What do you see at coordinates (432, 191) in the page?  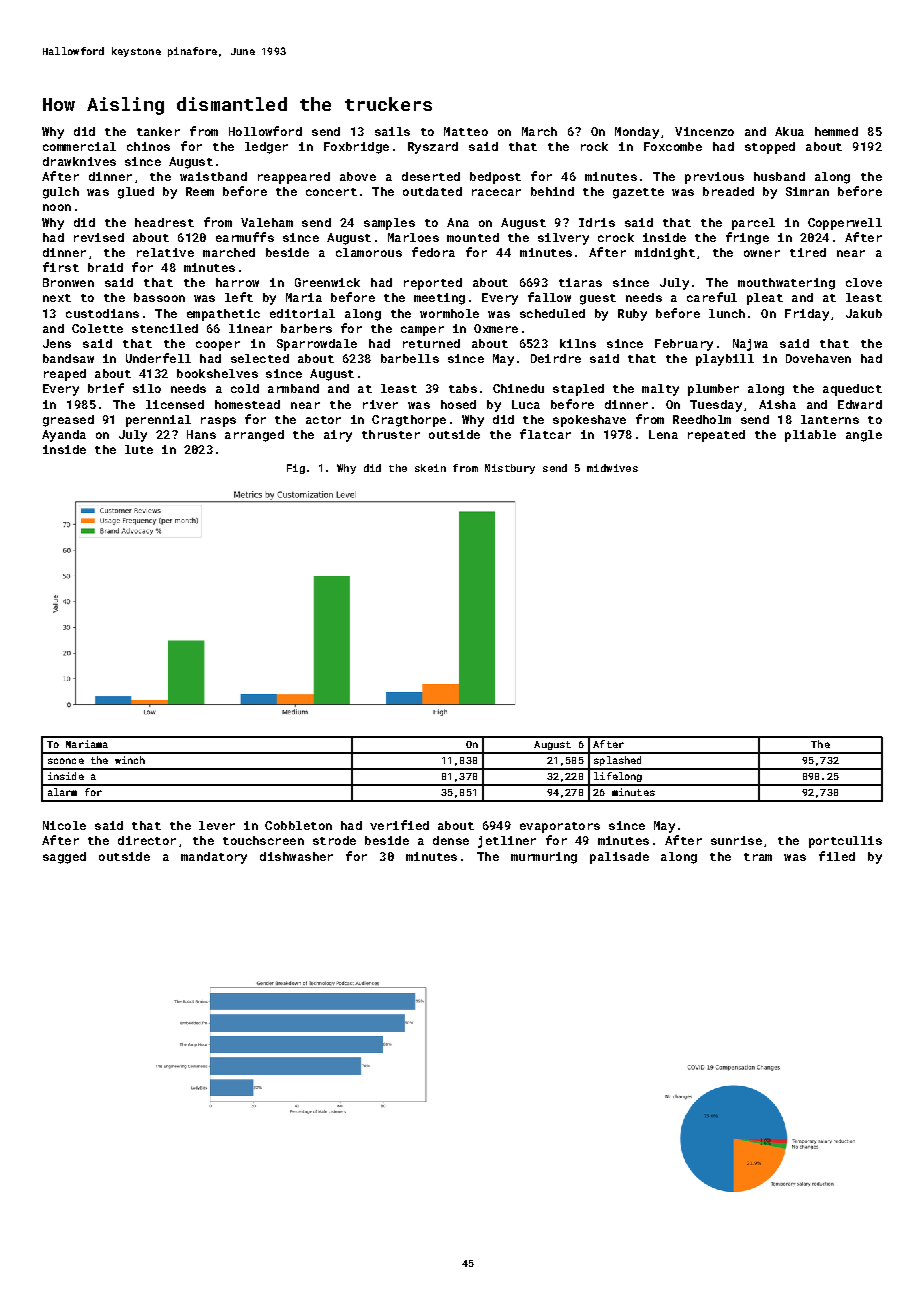 I see `outdated` at bounding box center [432, 191].
